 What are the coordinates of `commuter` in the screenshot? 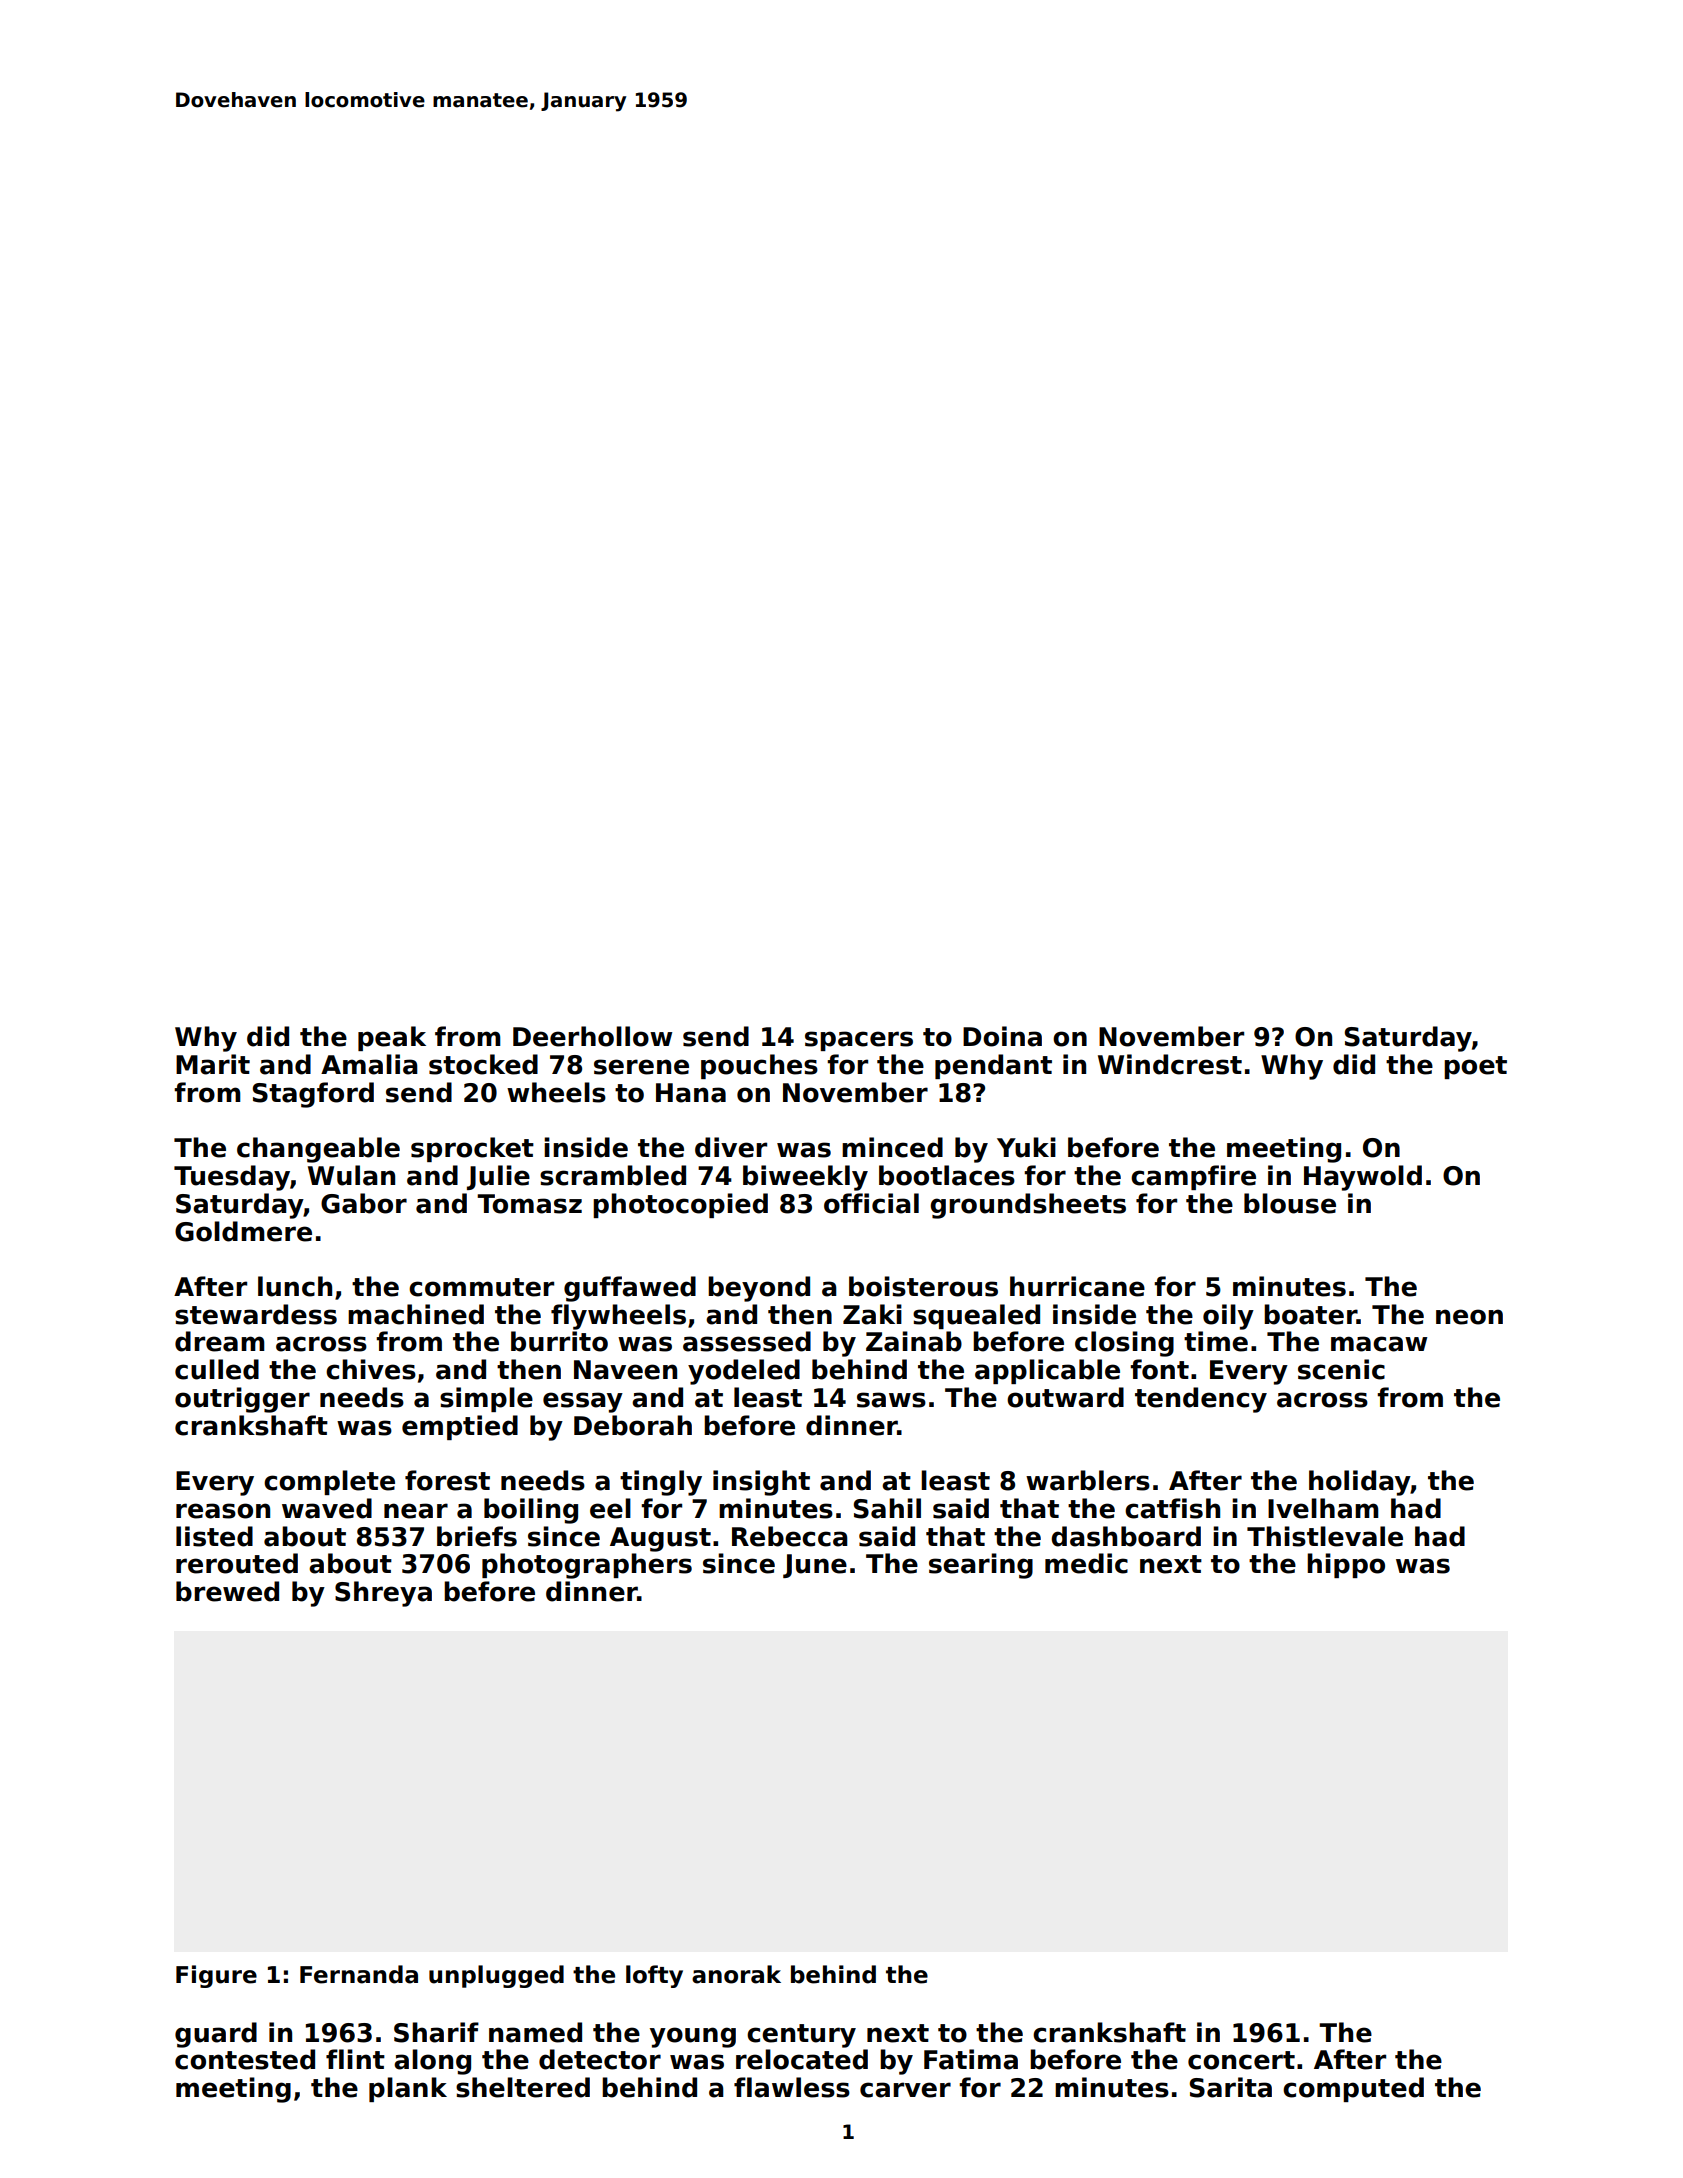 It's located at (481, 1287).
